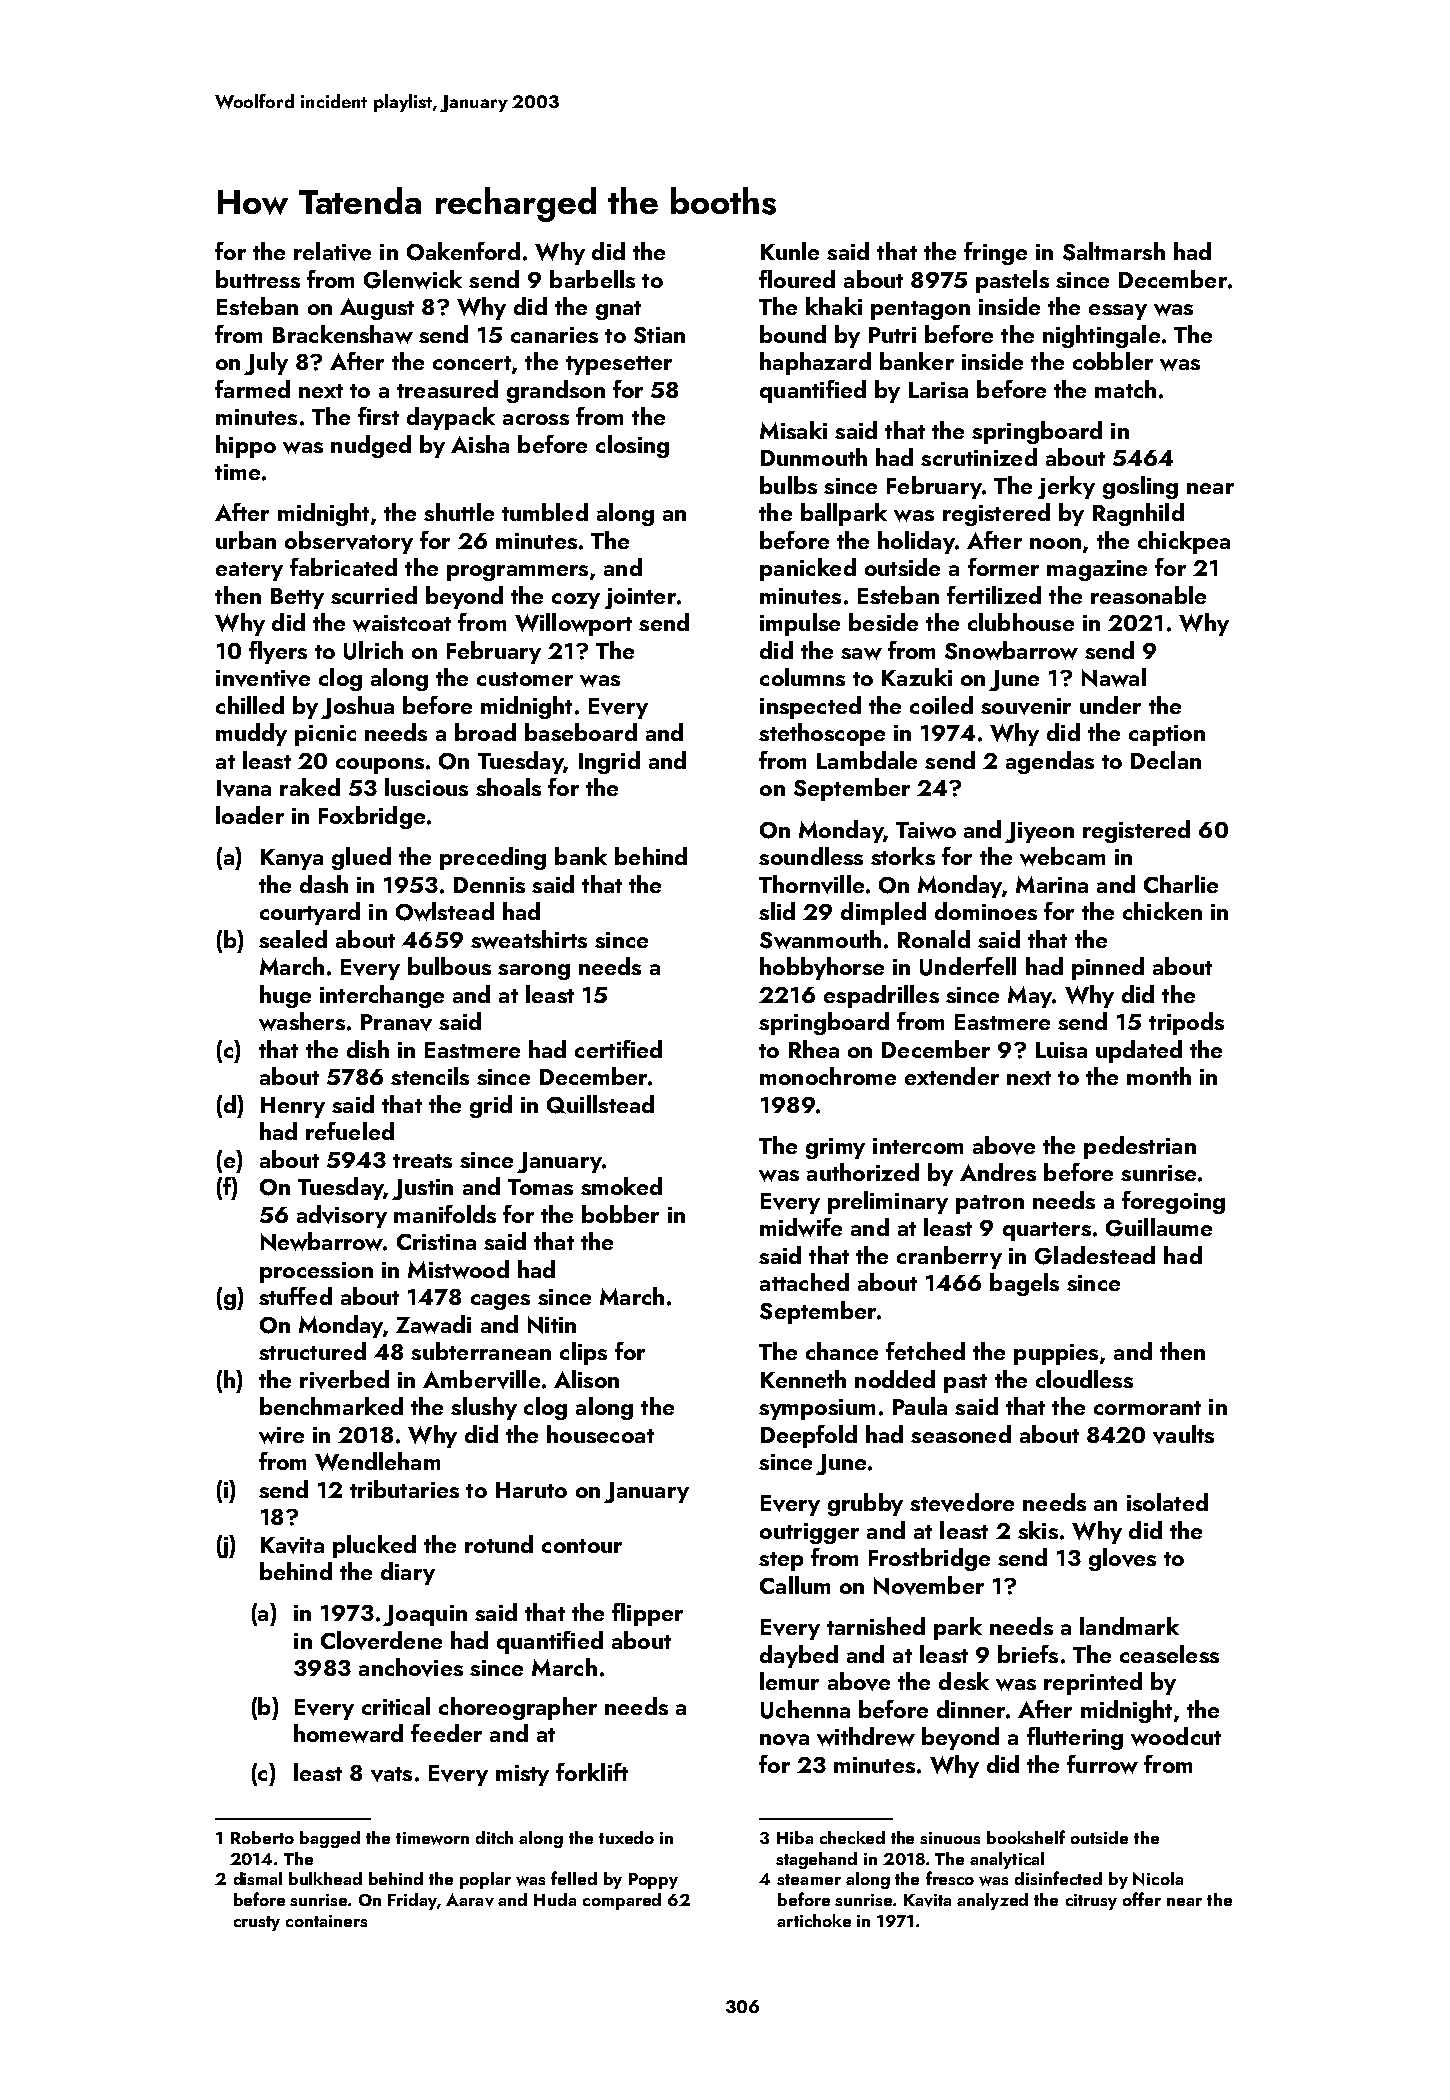  I want to click on advisory, so click(342, 1216).
